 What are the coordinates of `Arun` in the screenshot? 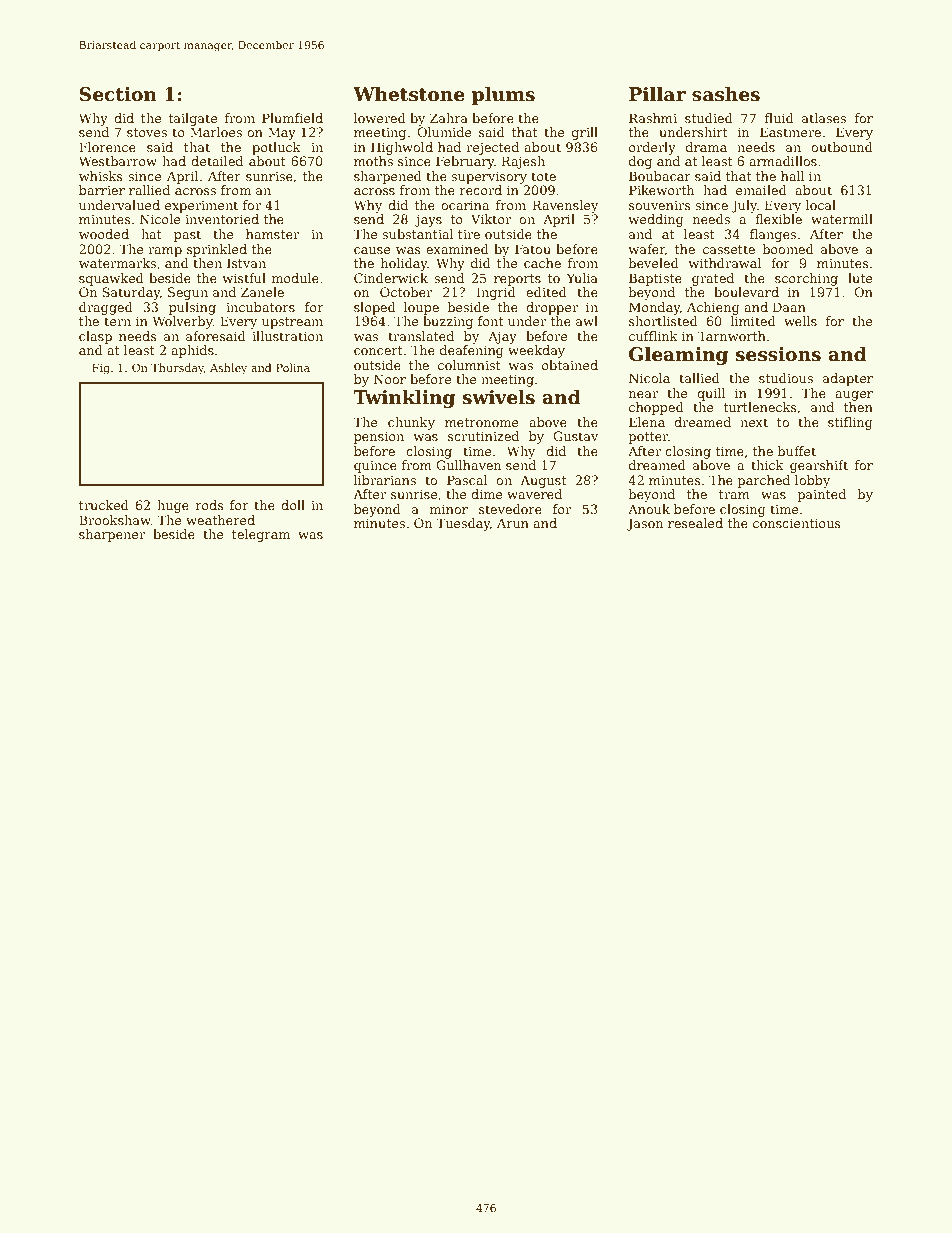 It's located at (513, 523).
